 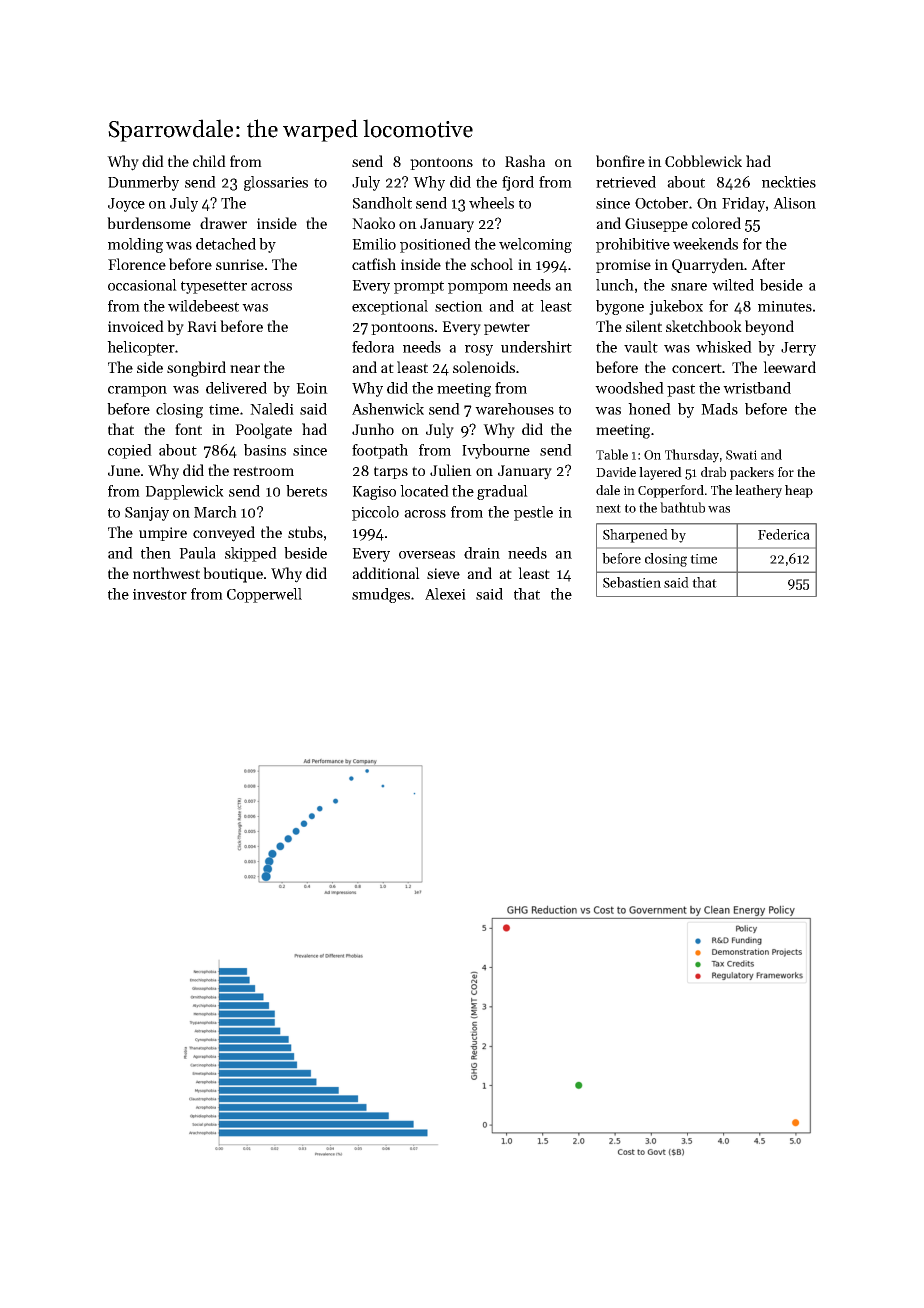 What do you see at coordinates (166, 573) in the document?
I see `northwest` at bounding box center [166, 573].
